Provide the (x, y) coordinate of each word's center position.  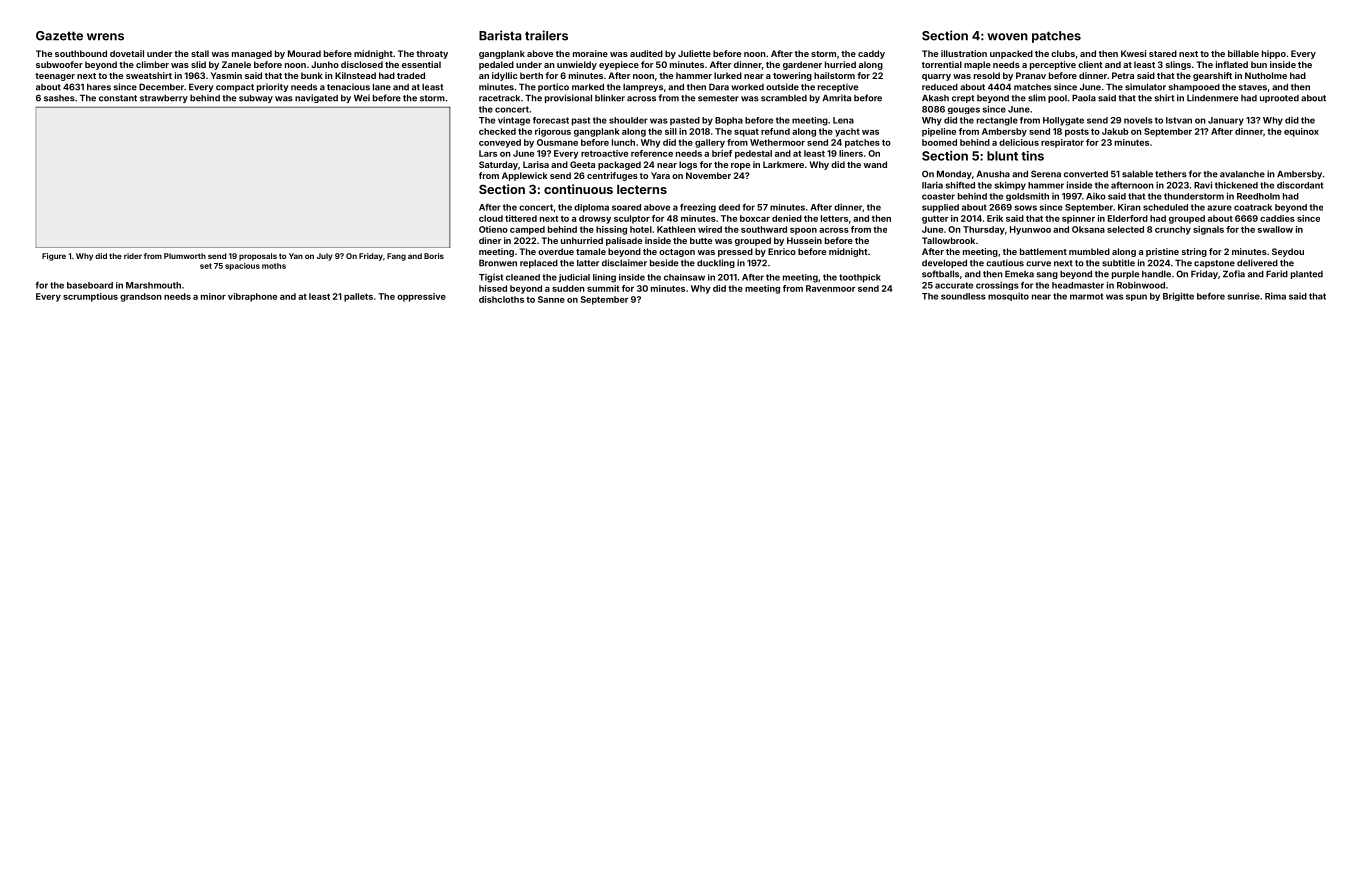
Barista (500, 35)
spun (1136, 297)
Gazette (59, 36)
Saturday (498, 165)
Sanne (551, 299)
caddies (1277, 218)
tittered (521, 218)
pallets (358, 297)
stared (1163, 53)
